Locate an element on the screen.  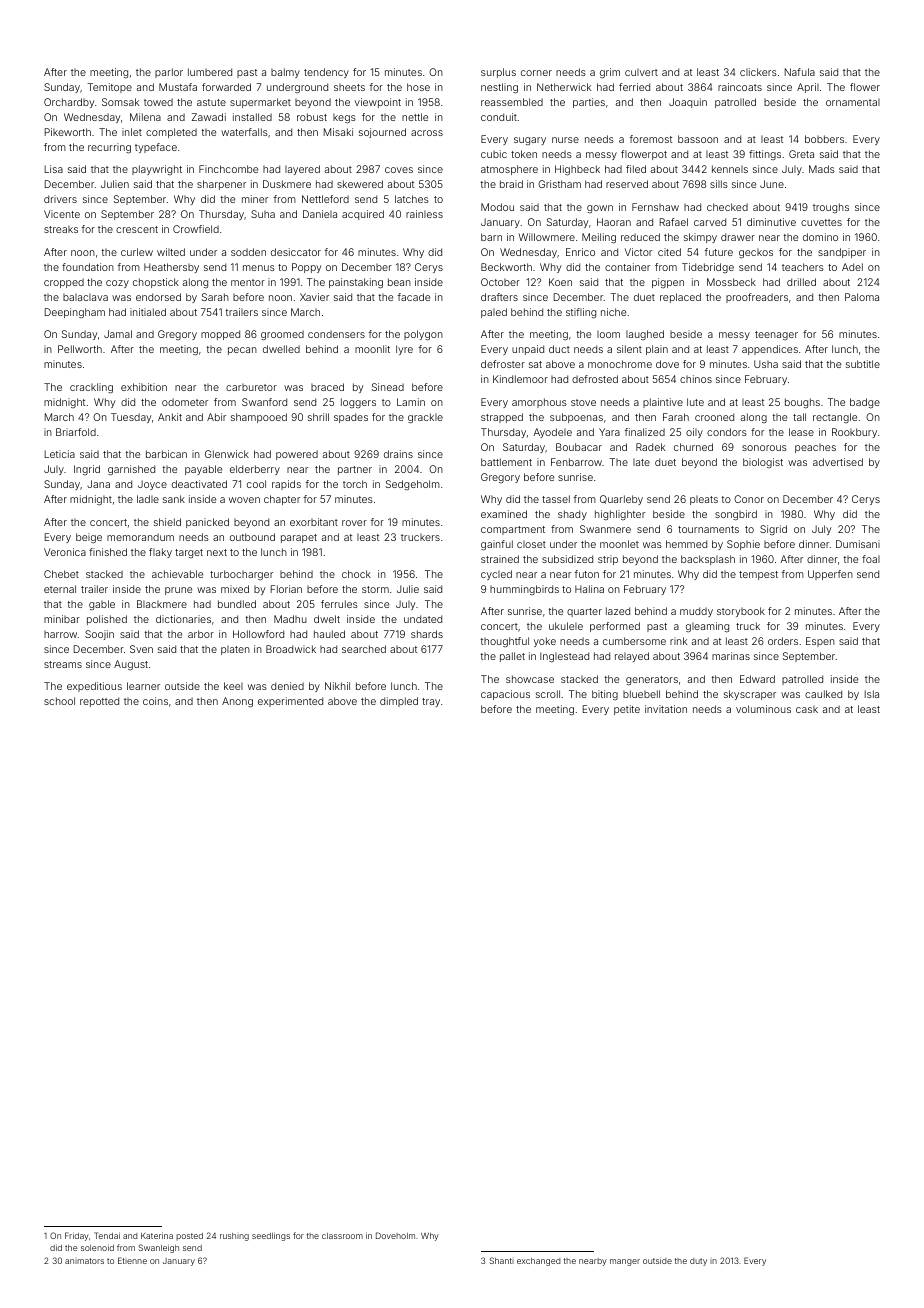
Temitope is located at coordinates (109, 88).
